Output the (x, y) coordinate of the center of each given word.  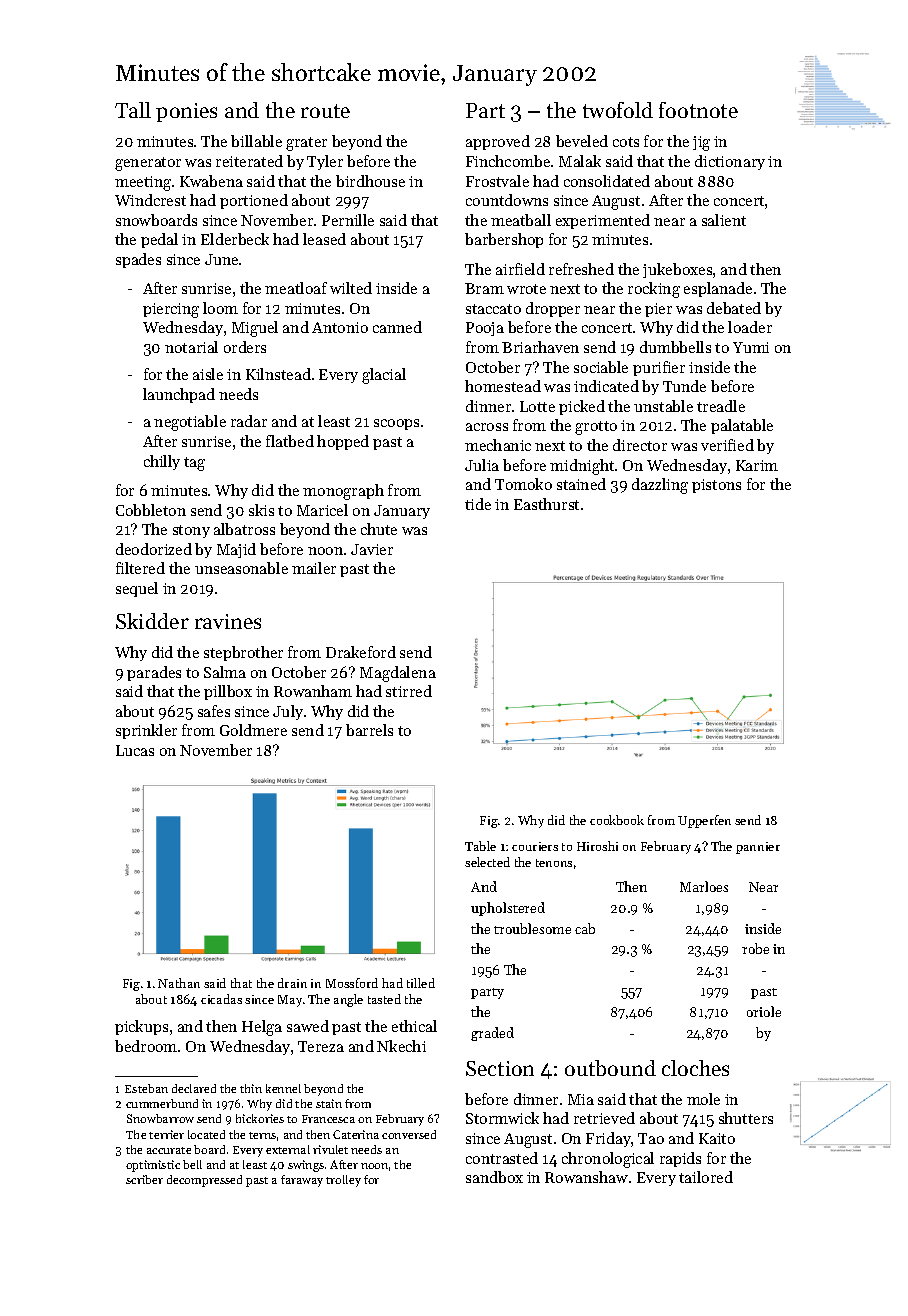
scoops (396, 424)
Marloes (704, 886)
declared (194, 1088)
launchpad (179, 395)
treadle (721, 406)
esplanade (718, 289)
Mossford (352, 983)
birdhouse (370, 181)
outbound (610, 1068)
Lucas (135, 750)
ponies (186, 112)
